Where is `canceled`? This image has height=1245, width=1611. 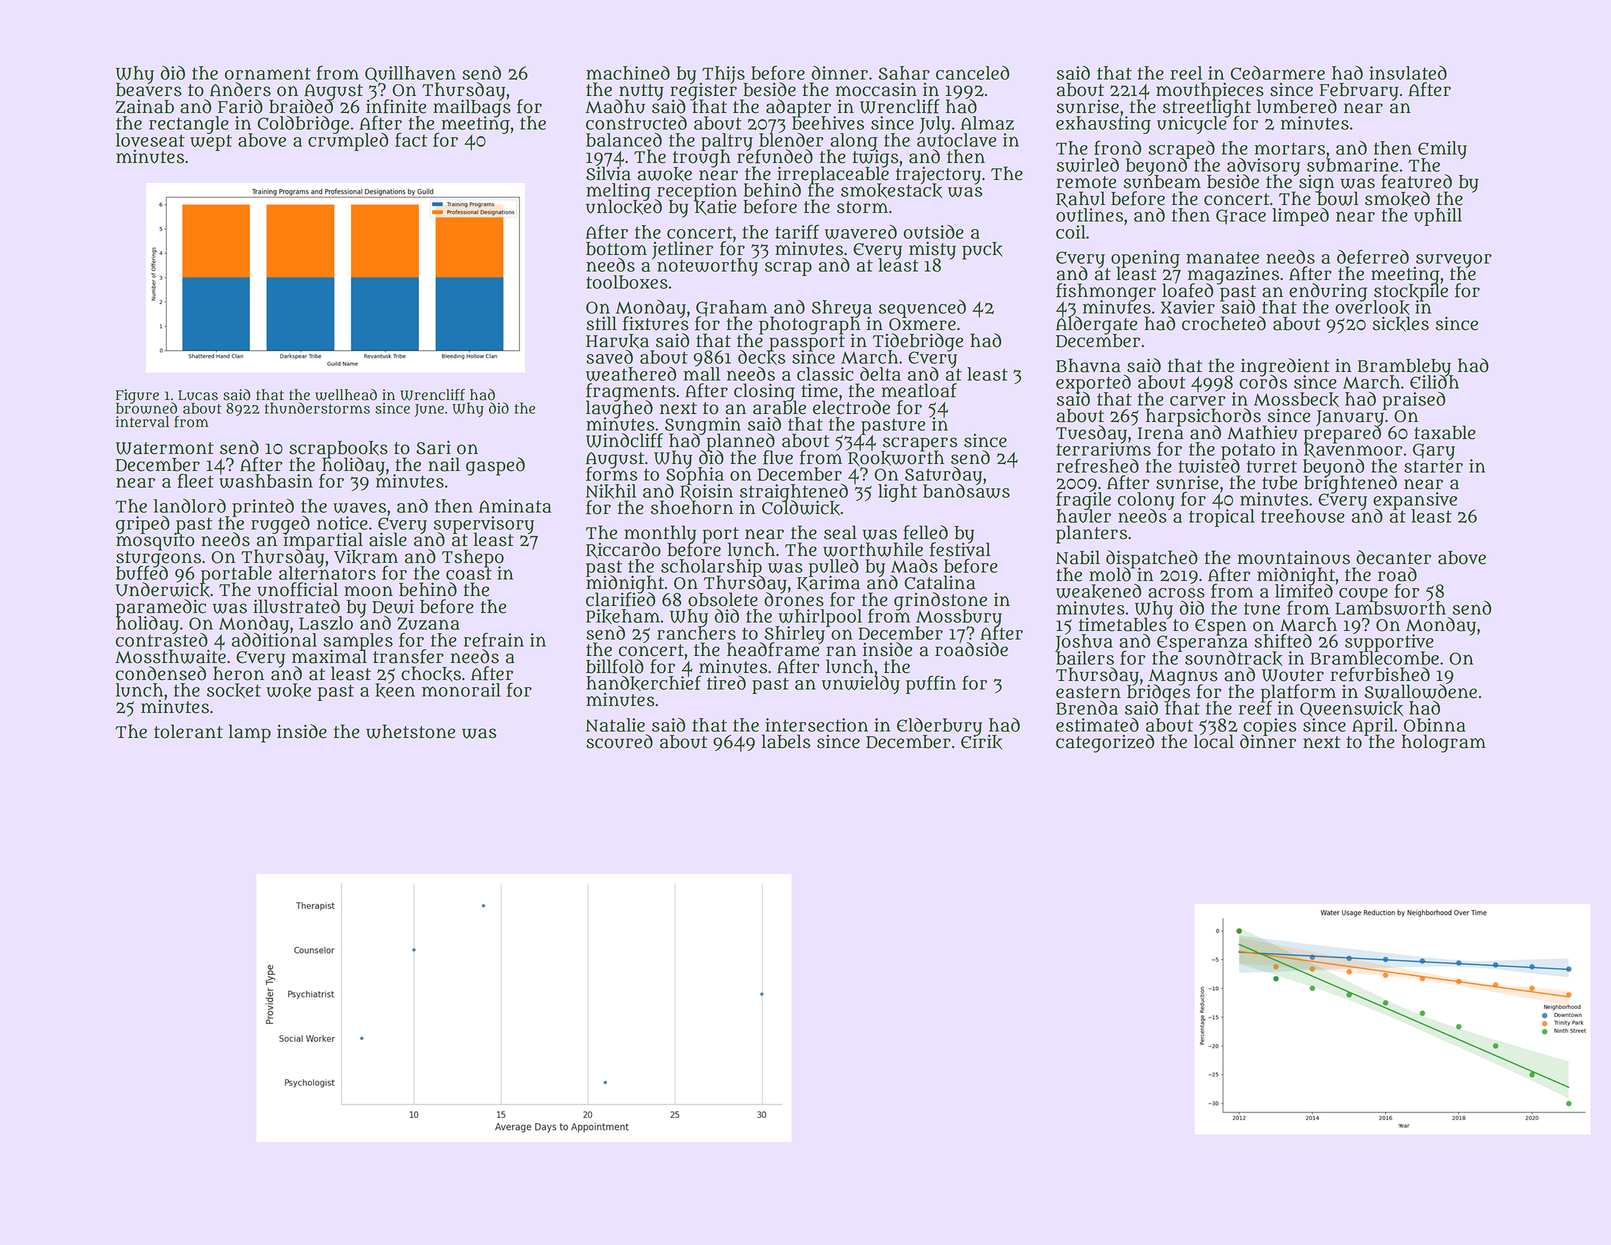
canceled is located at coordinates (972, 73).
